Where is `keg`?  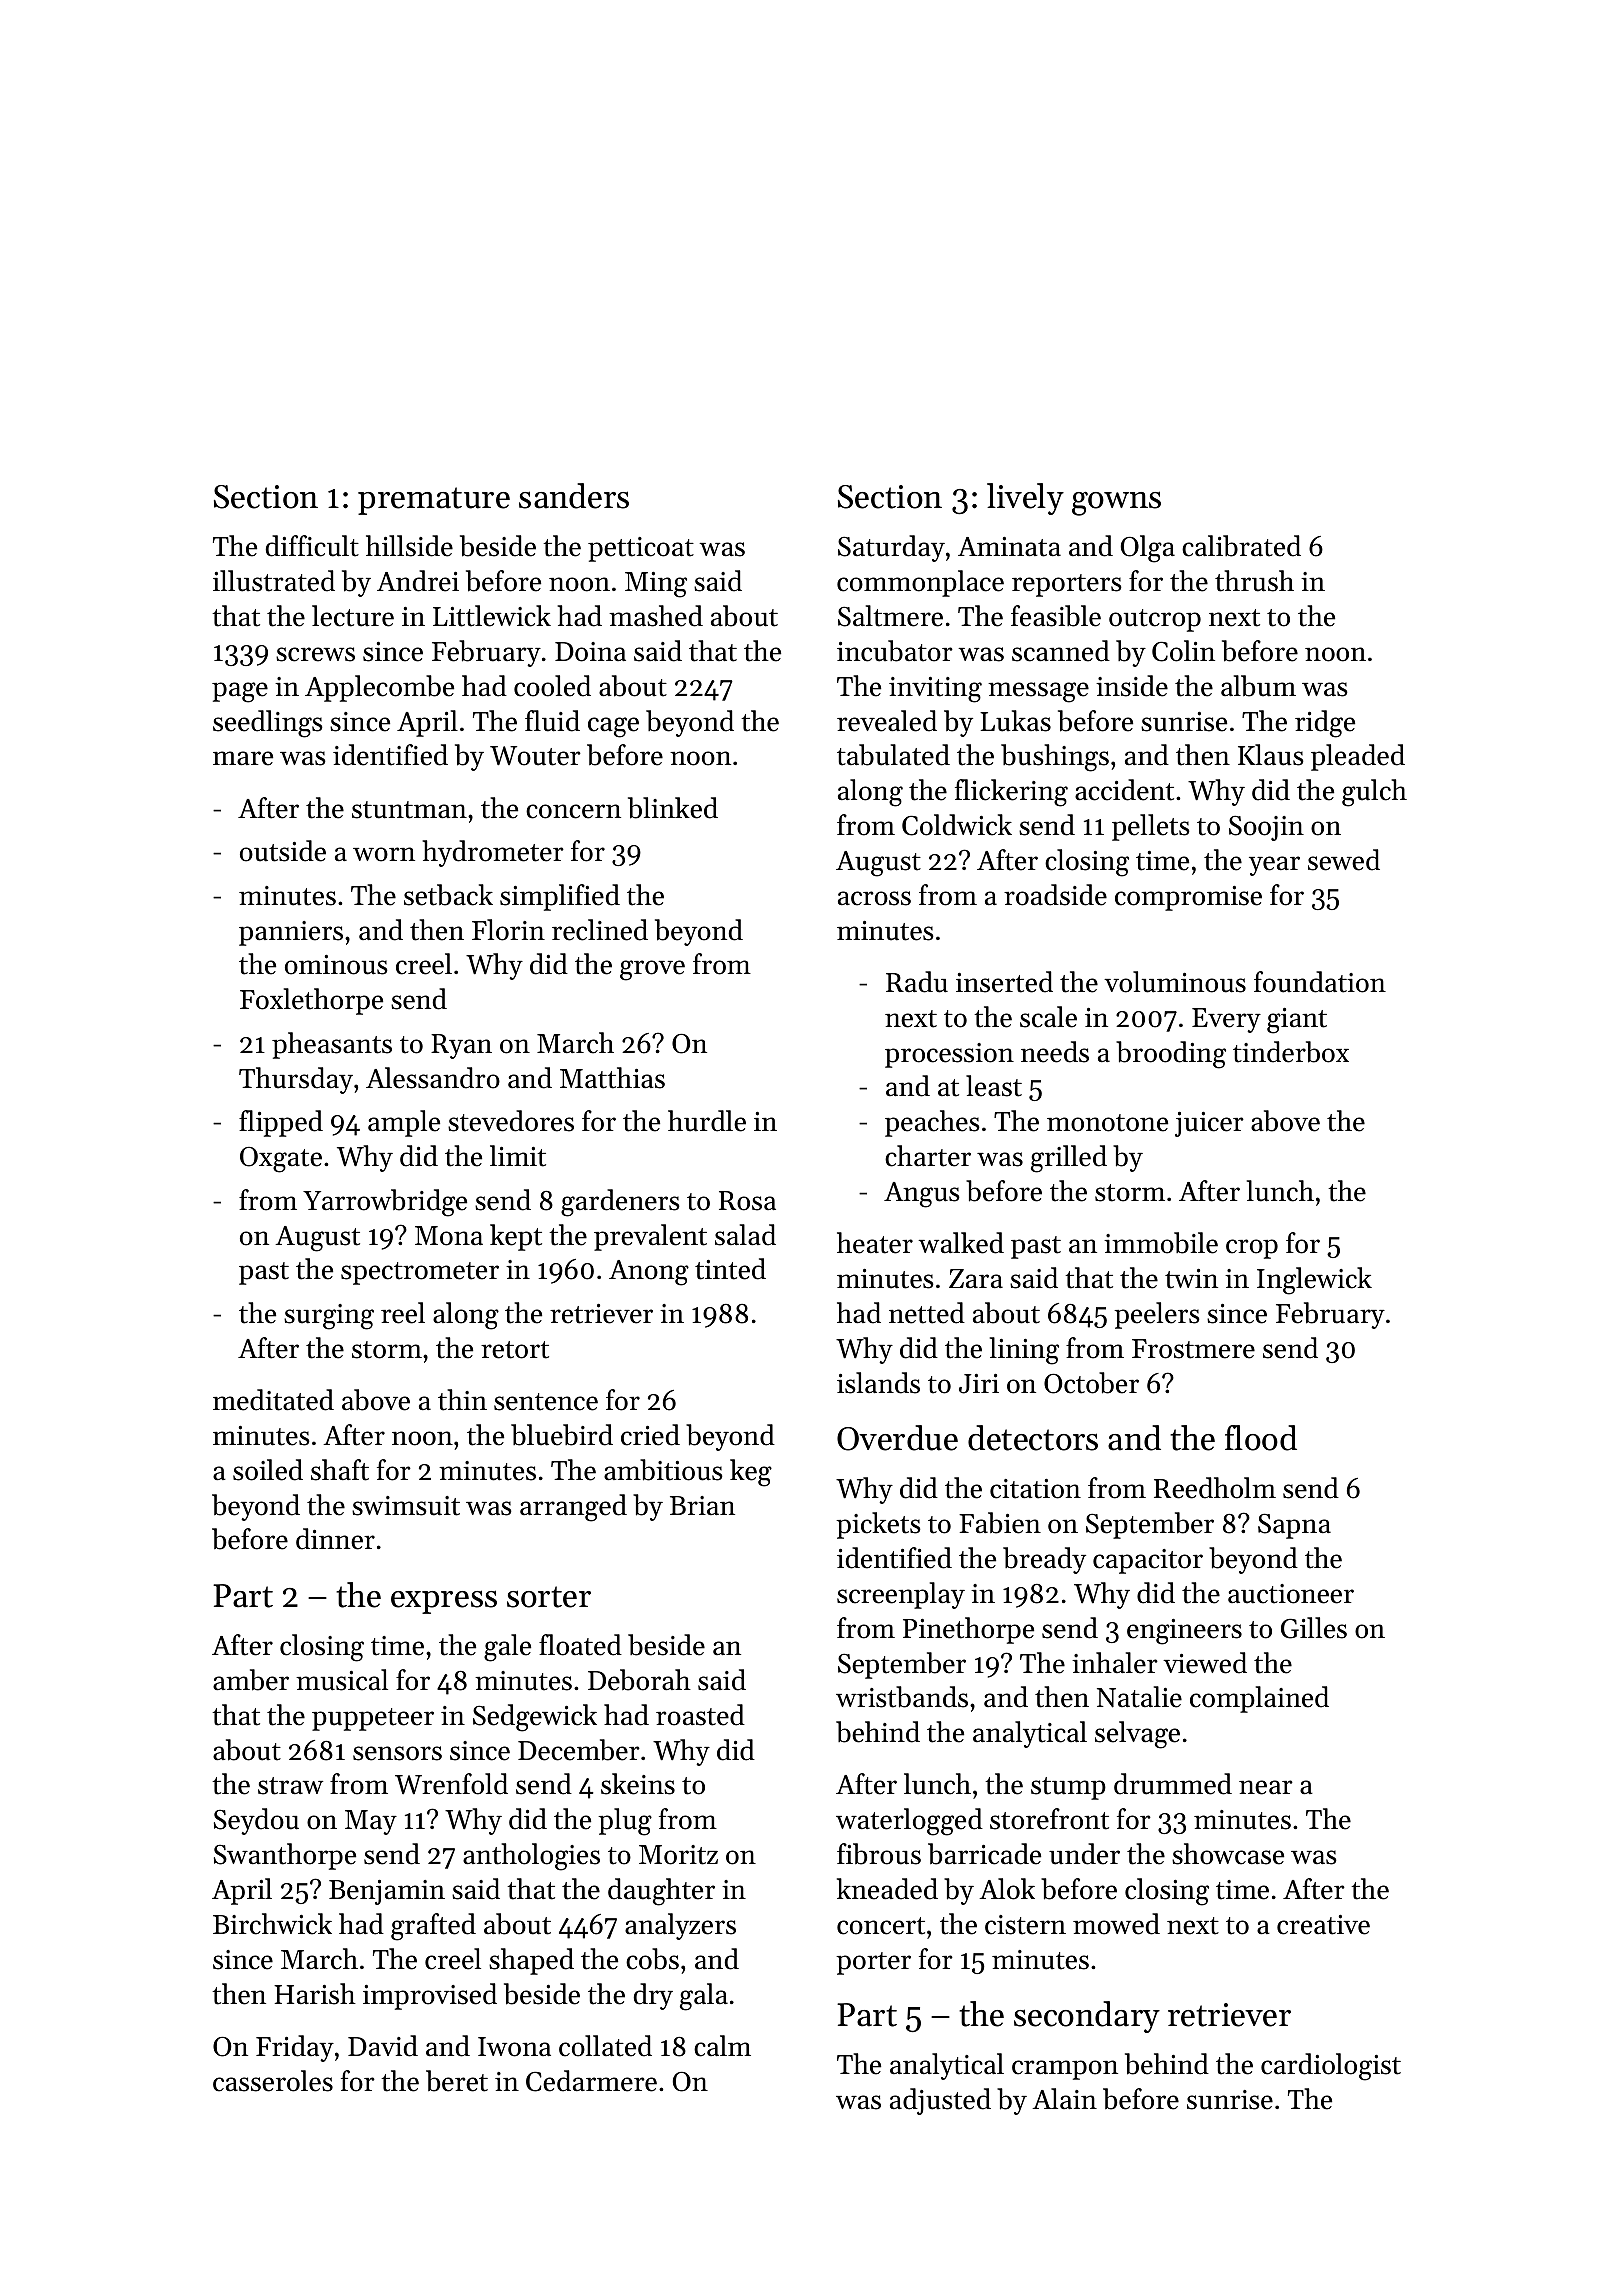 keg is located at coordinates (751, 1473).
